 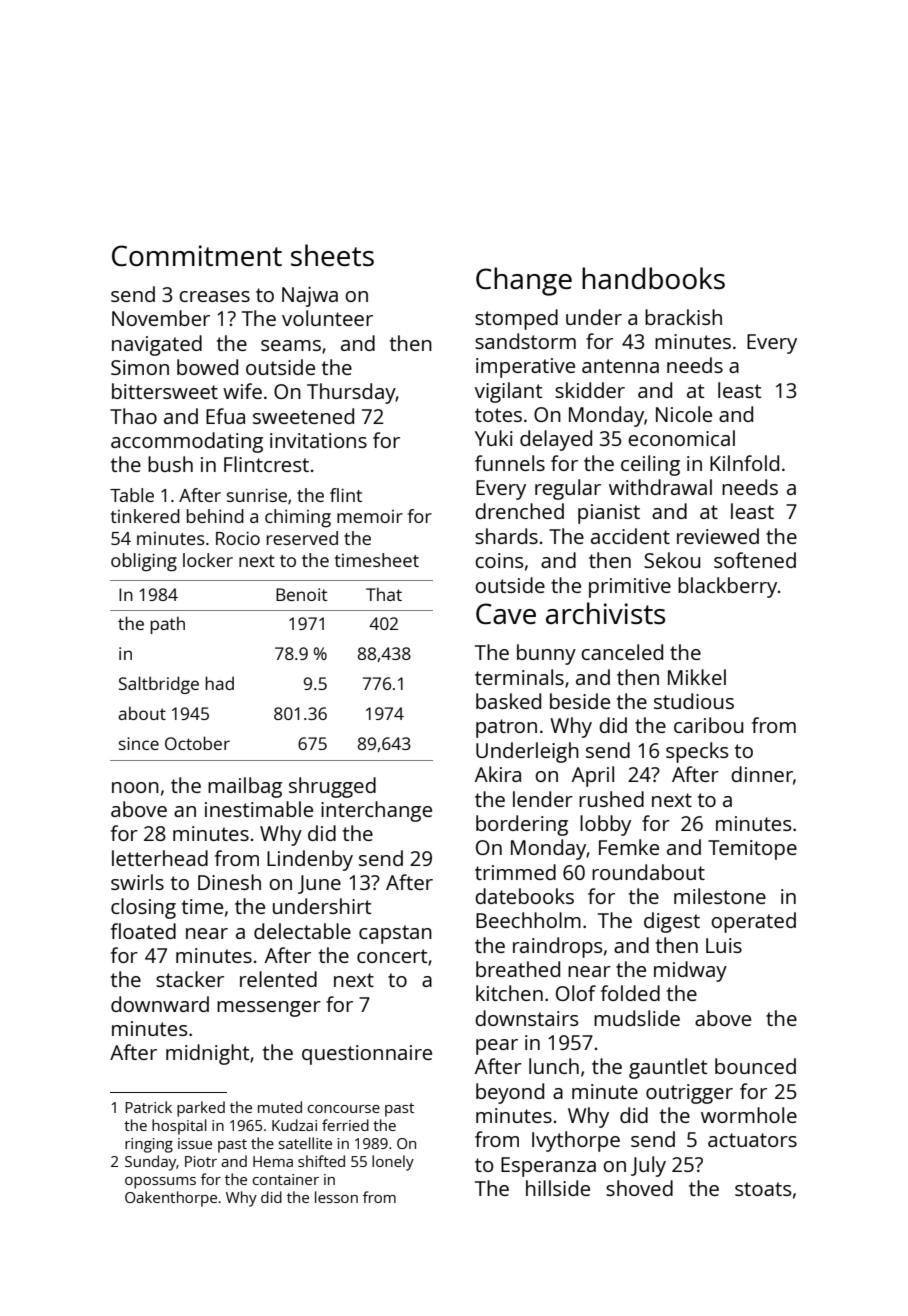 I want to click on Nicole, so click(x=684, y=414).
